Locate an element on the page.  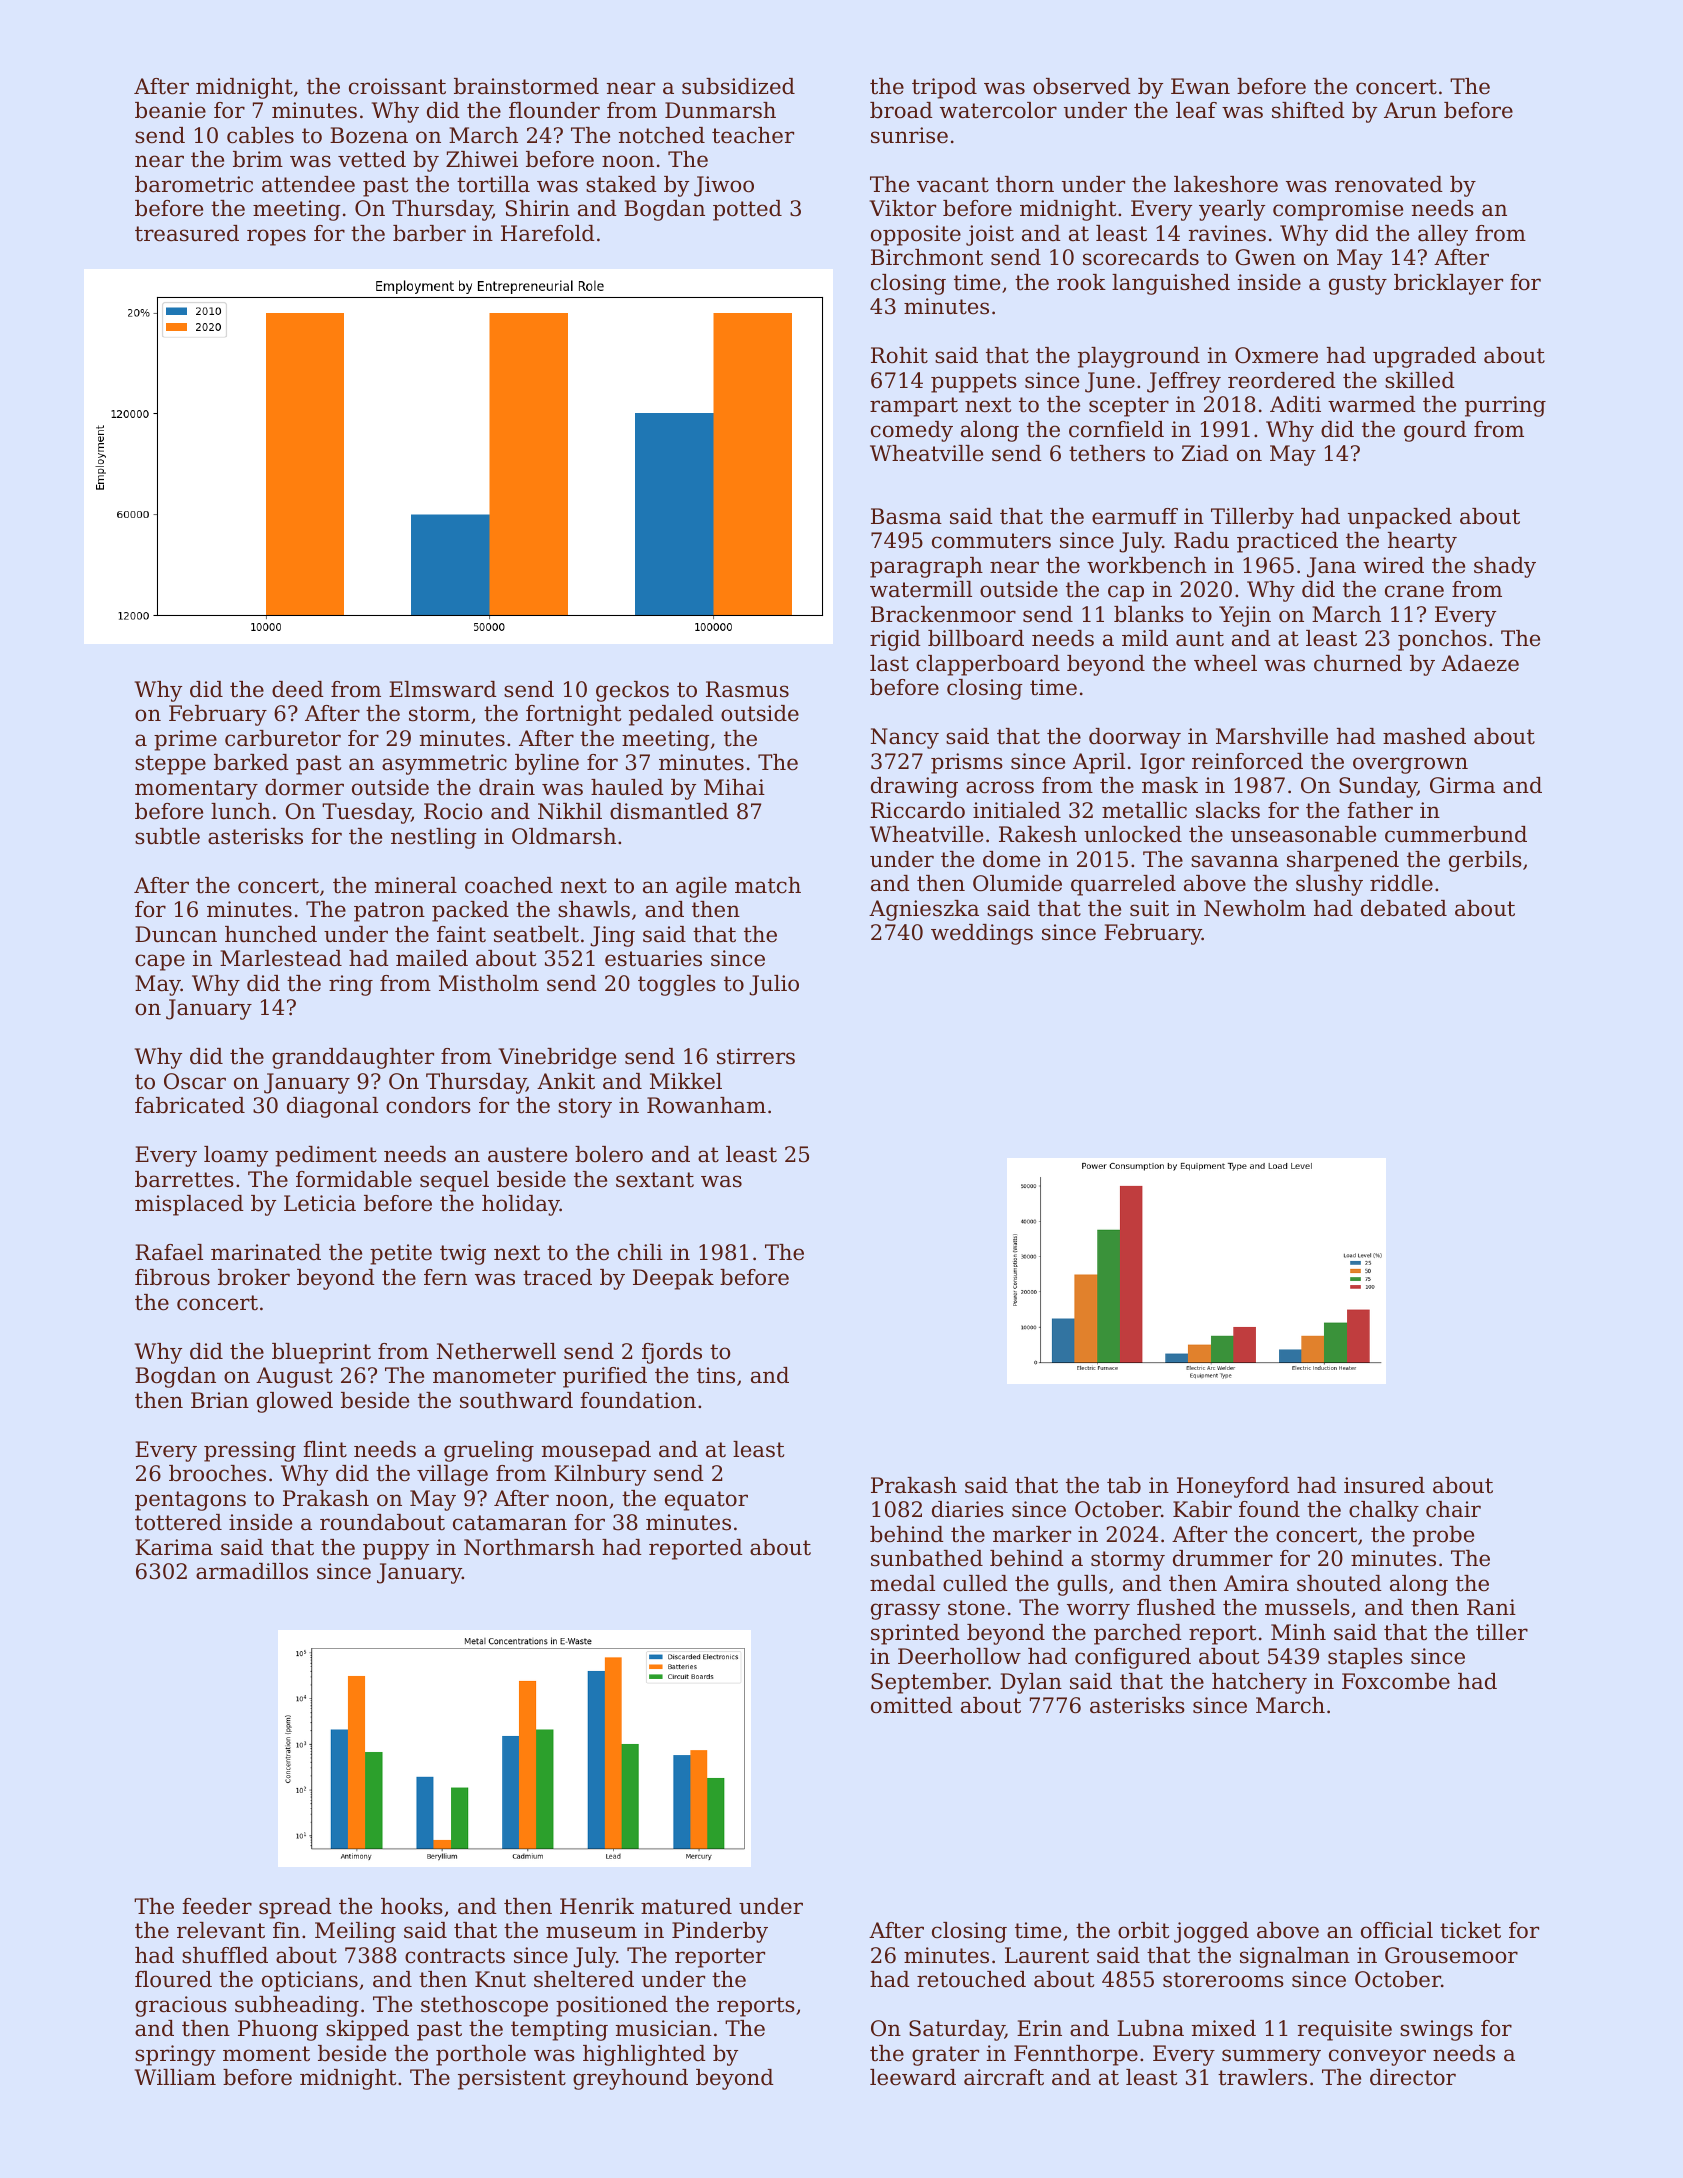
tripod is located at coordinates (944, 88).
